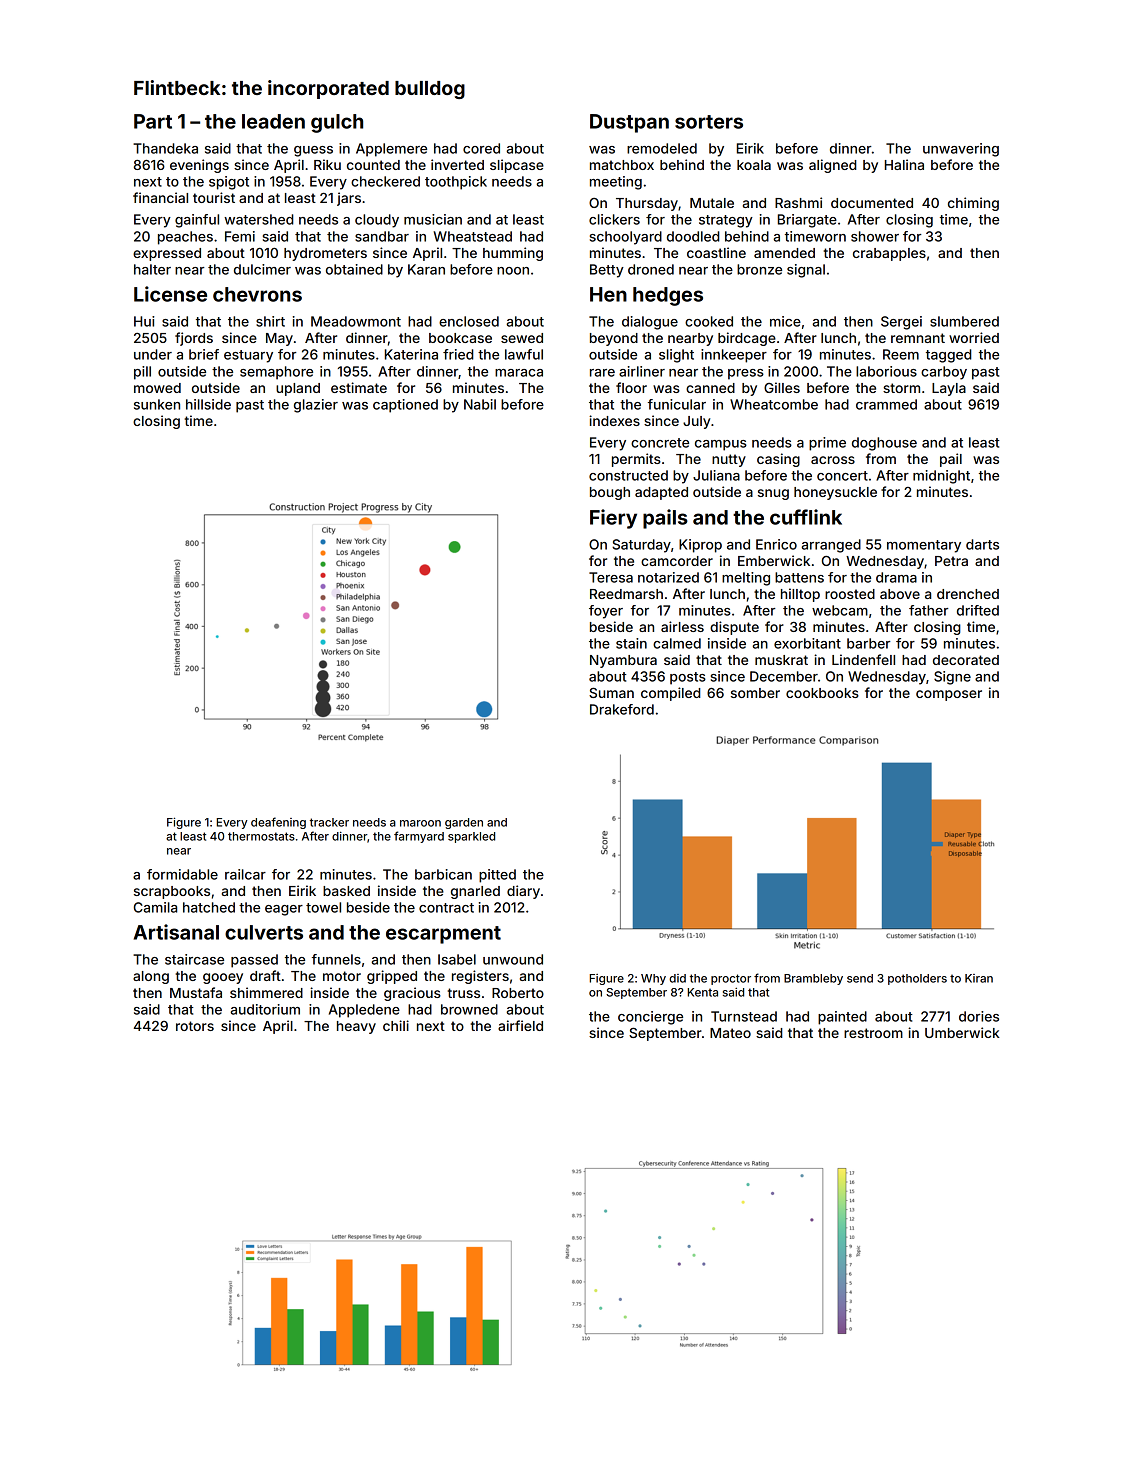 The height and width of the screenshot is (1467, 1133). Describe the element at coordinates (806, 517) in the screenshot. I see `cufflink` at that location.
